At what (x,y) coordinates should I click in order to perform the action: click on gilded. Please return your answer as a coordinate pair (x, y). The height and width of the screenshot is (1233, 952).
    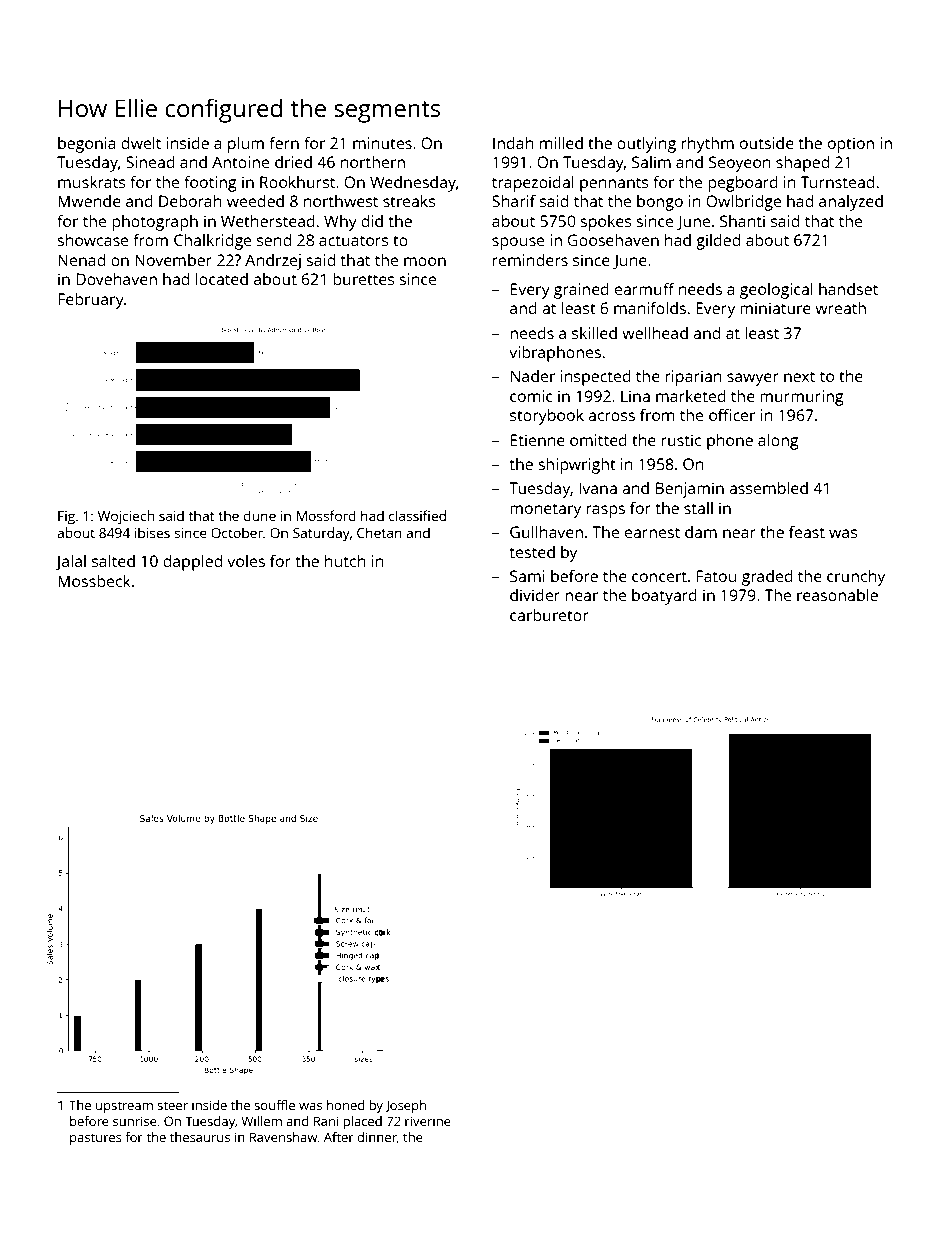
    Looking at the image, I should click on (718, 242).
